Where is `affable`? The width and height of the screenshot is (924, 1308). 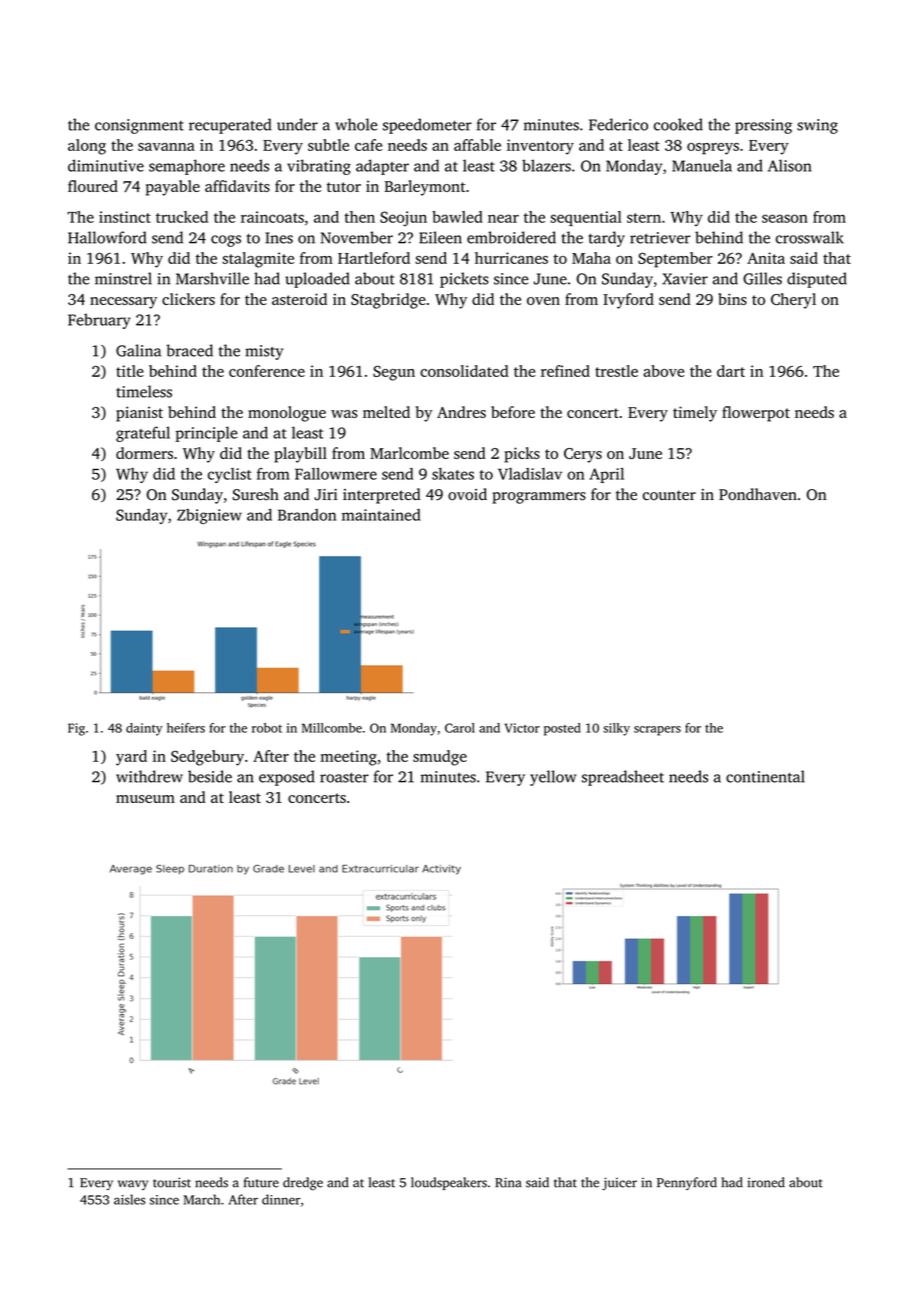 affable is located at coordinates (477, 145).
